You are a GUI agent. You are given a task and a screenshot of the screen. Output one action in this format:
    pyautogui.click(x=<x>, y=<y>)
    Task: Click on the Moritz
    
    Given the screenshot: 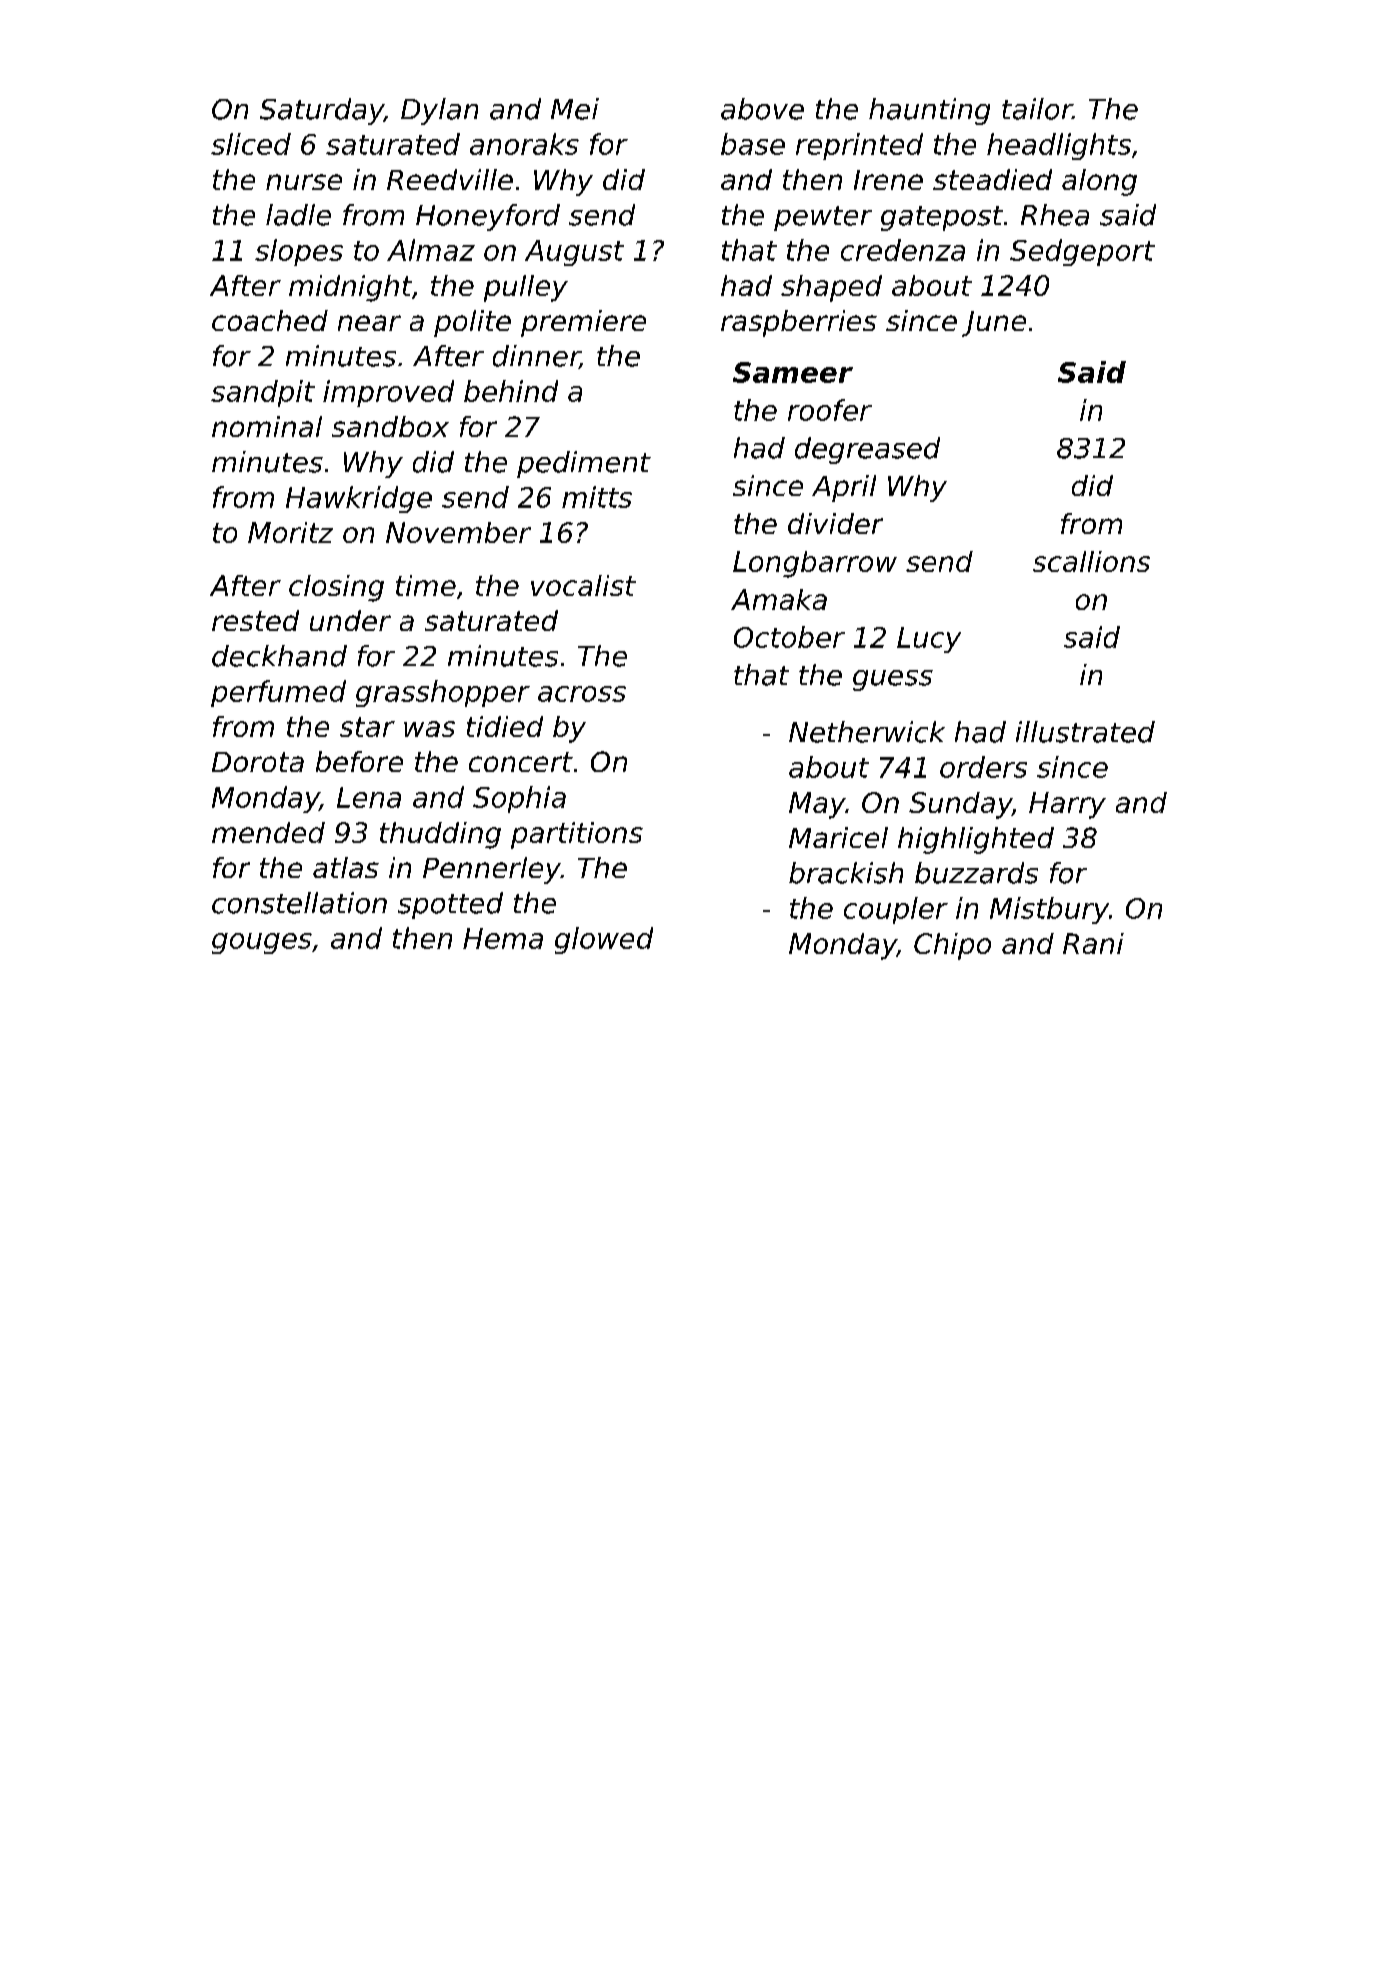 What is the action you would take?
    pyautogui.click(x=290, y=532)
